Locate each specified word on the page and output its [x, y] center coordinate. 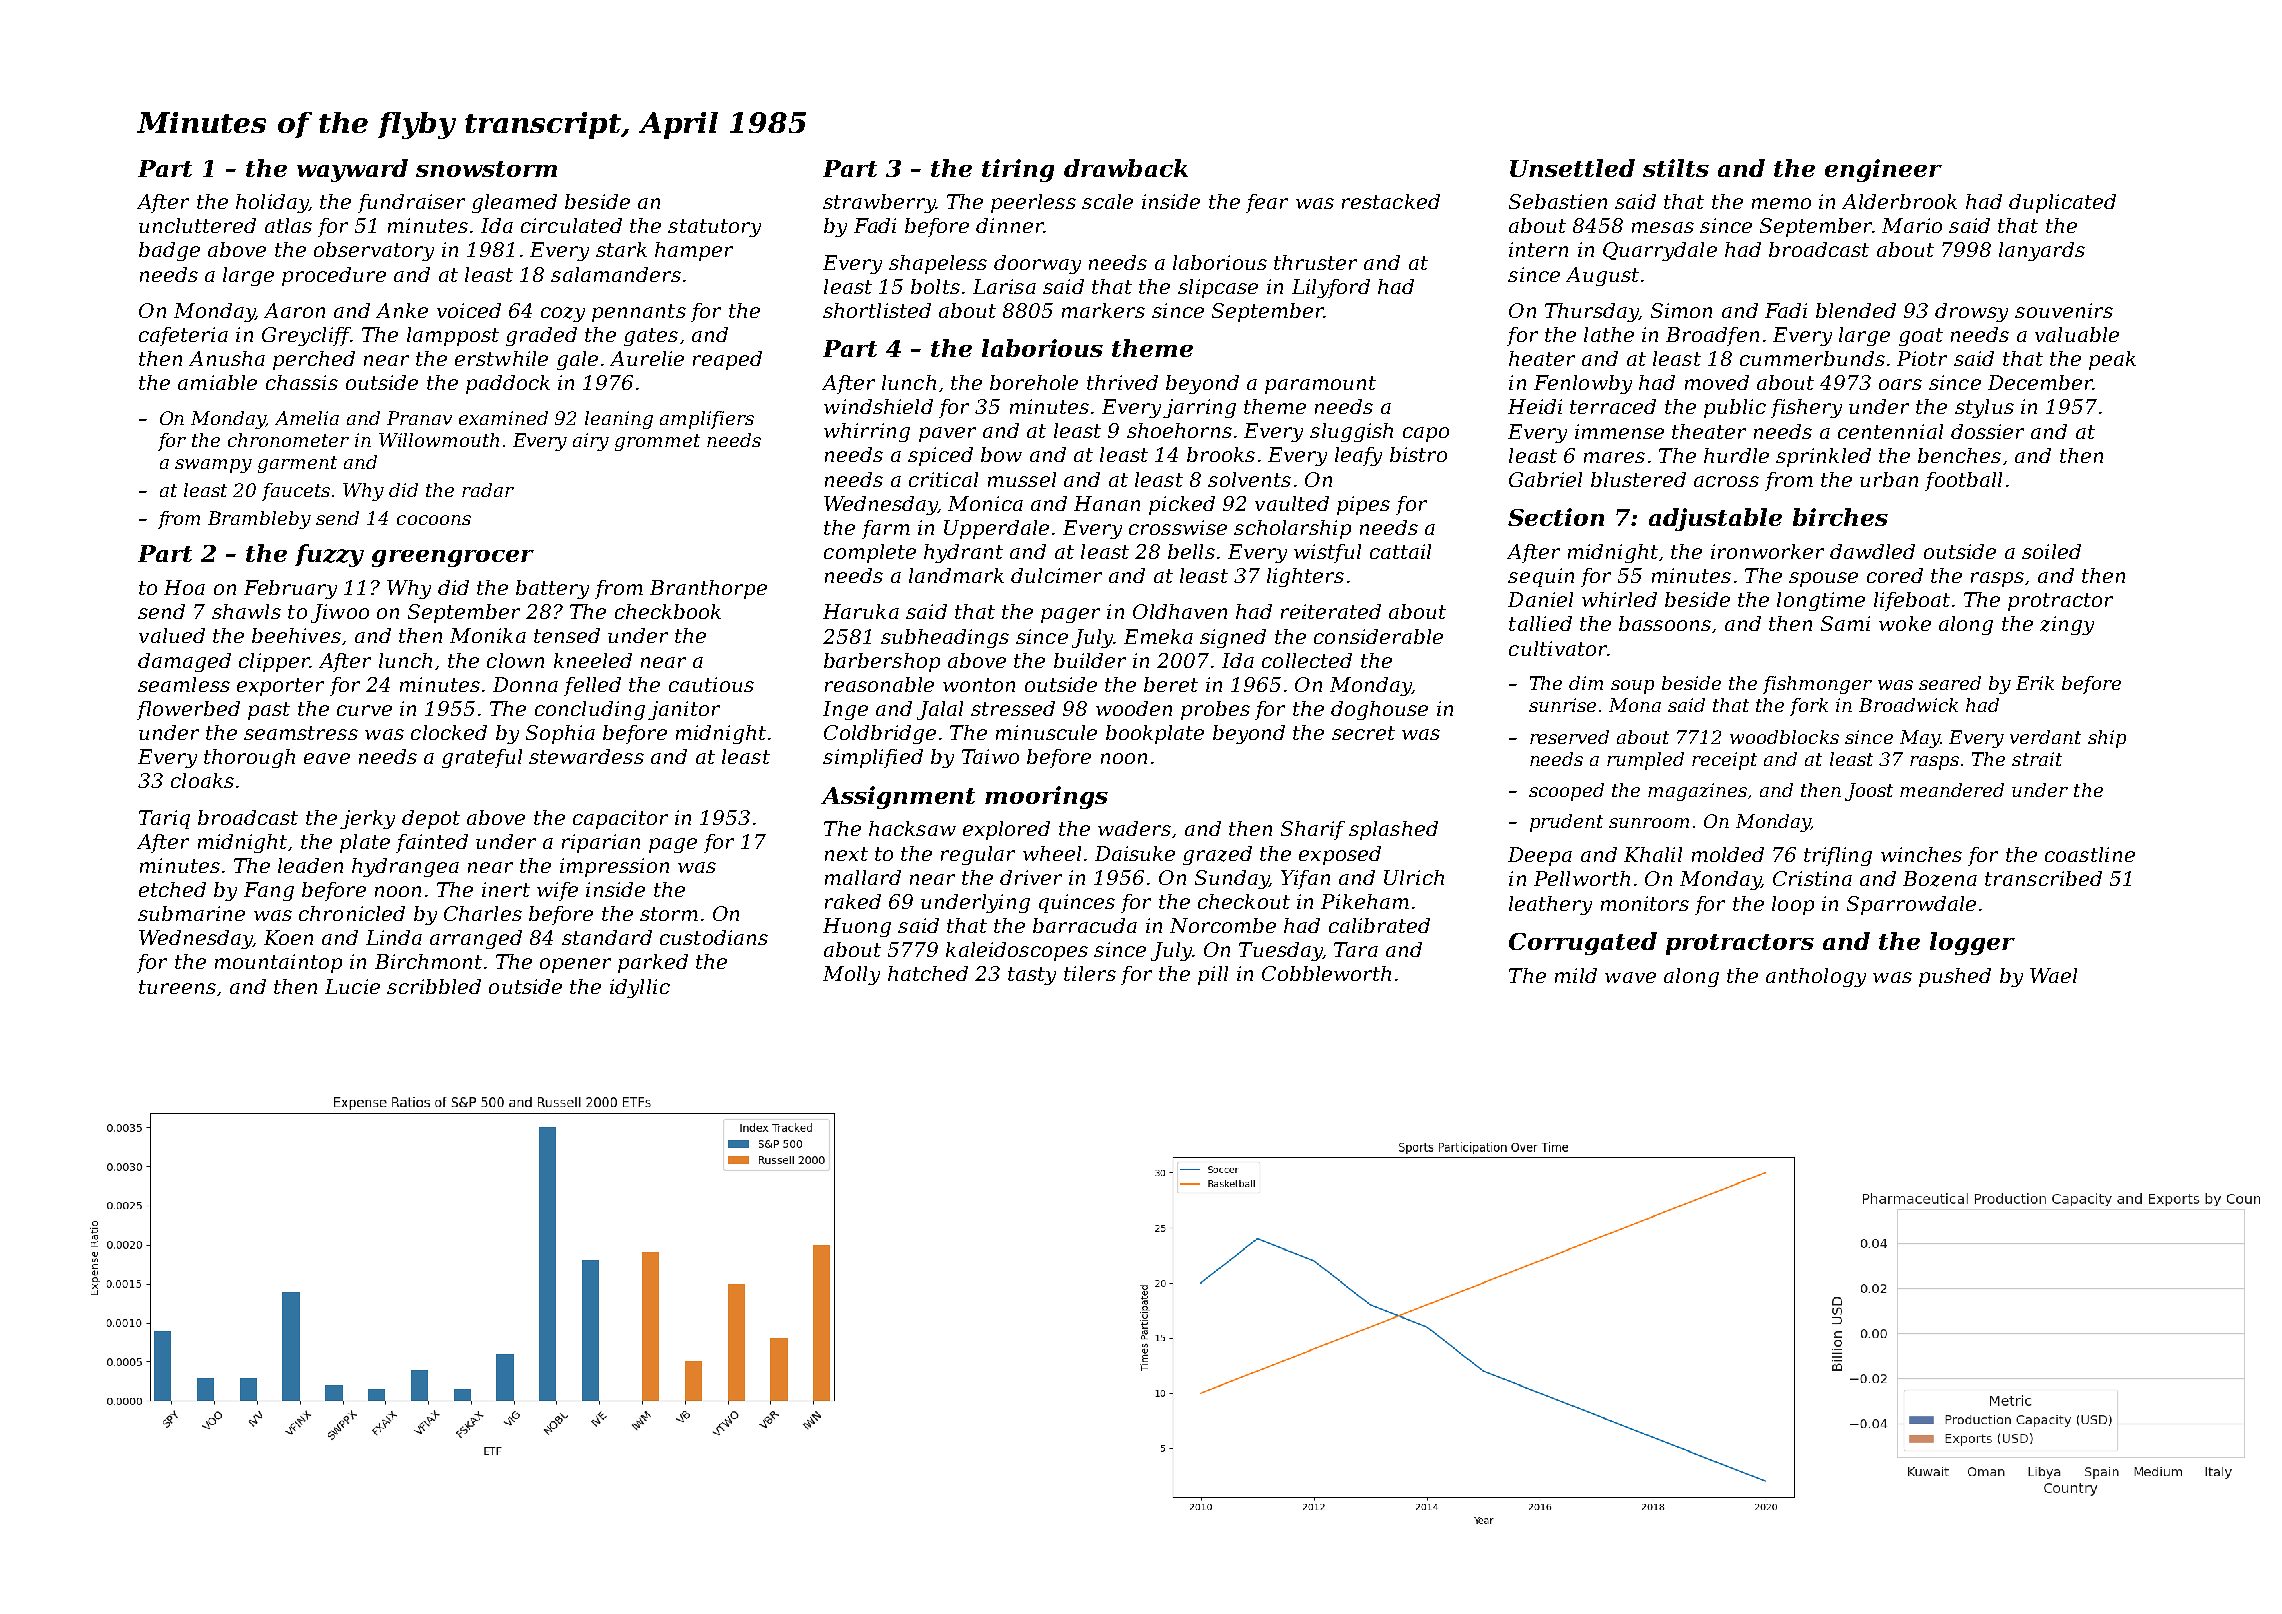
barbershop [882, 662]
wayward [352, 170]
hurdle [1736, 455]
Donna [525, 684]
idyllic [640, 988]
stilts [1676, 168]
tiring [1018, 170]
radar [488, 490]
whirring [867, 432]
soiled [2051, 551]
